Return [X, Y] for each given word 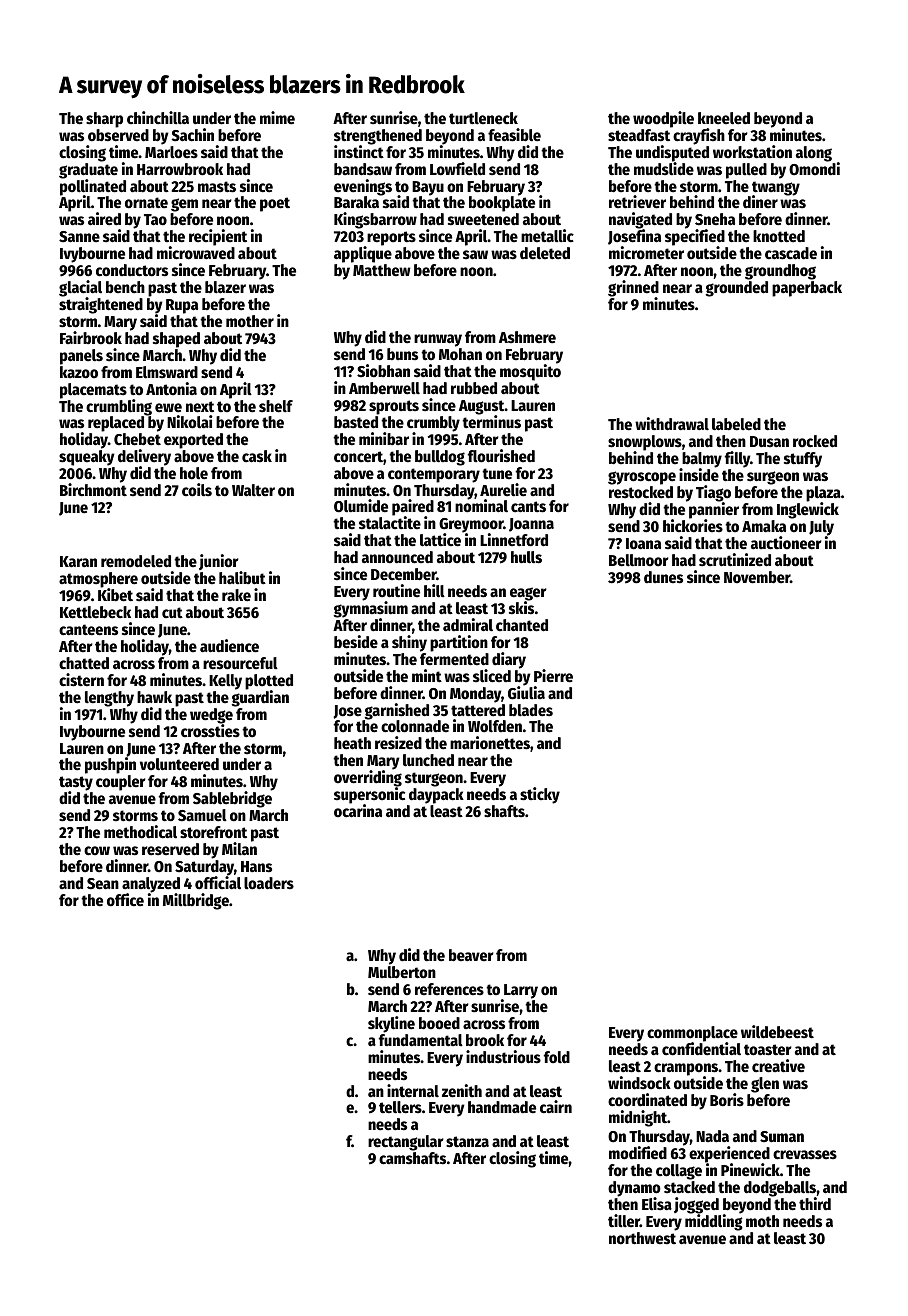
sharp [104, 120]
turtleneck [483, 118]
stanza [467, 1142]
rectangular [406, 1143]
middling [714, 1222]
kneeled [724, 118]
